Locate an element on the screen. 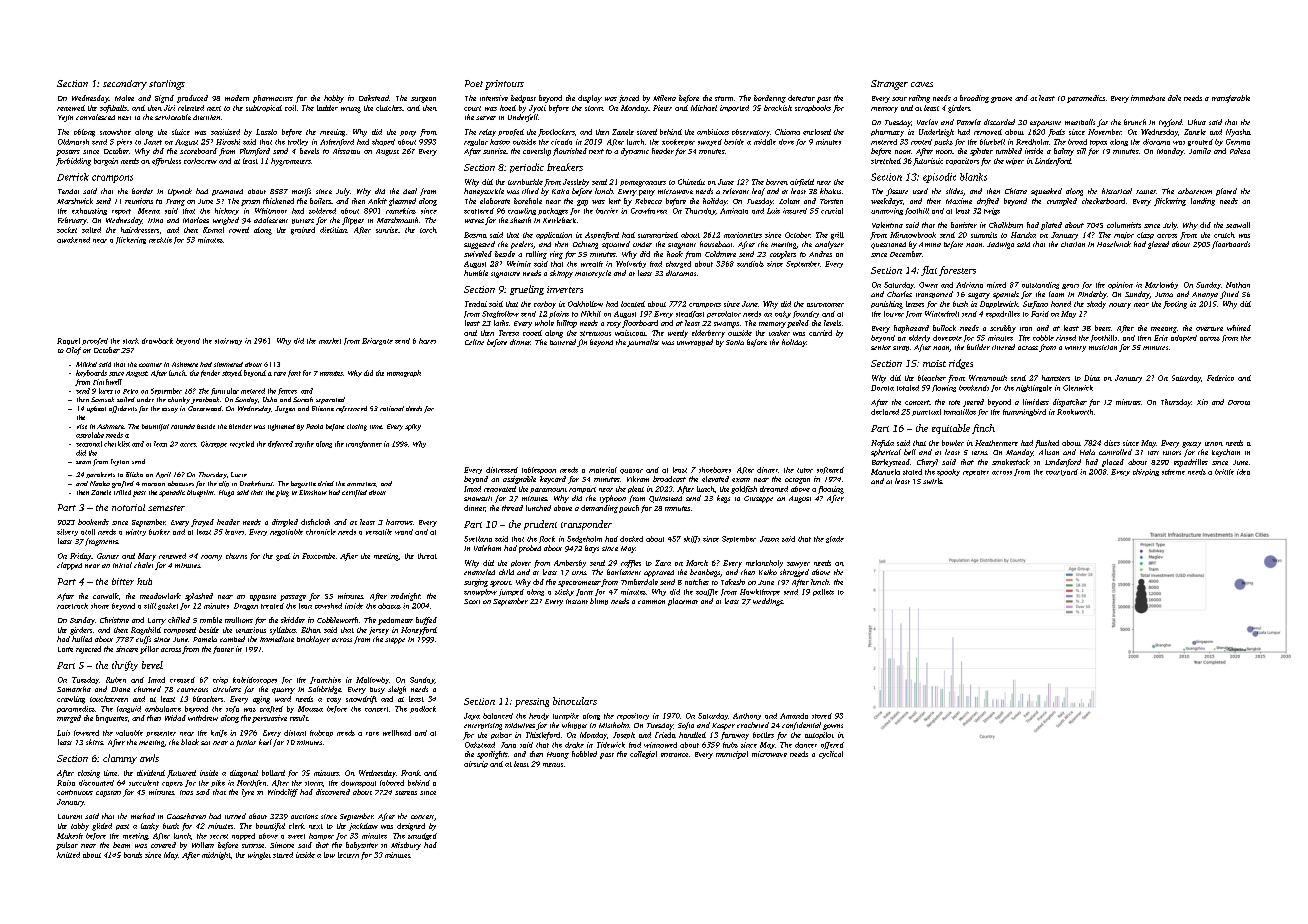 This screenshot has width=1308, height=924. swirls is located at coordinates (932, 481).
